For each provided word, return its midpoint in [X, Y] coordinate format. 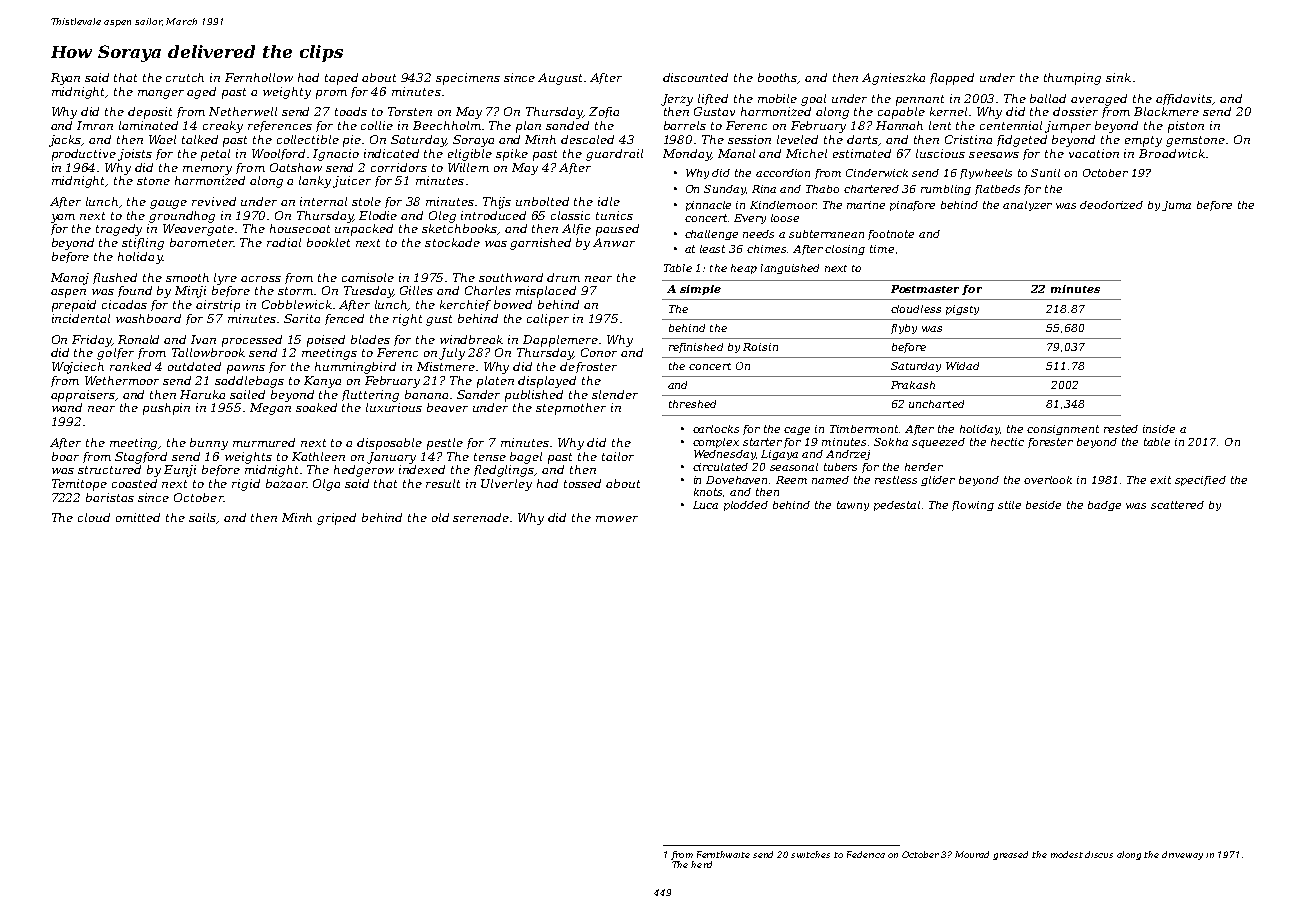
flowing [973, 506]
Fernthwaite [723, 854]
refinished [696, 348]
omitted [138, 517]
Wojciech [78, 368]
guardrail [614, 155]
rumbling [946, 190]
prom [331, 94]
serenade [482, 517]
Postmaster [925, 289]
